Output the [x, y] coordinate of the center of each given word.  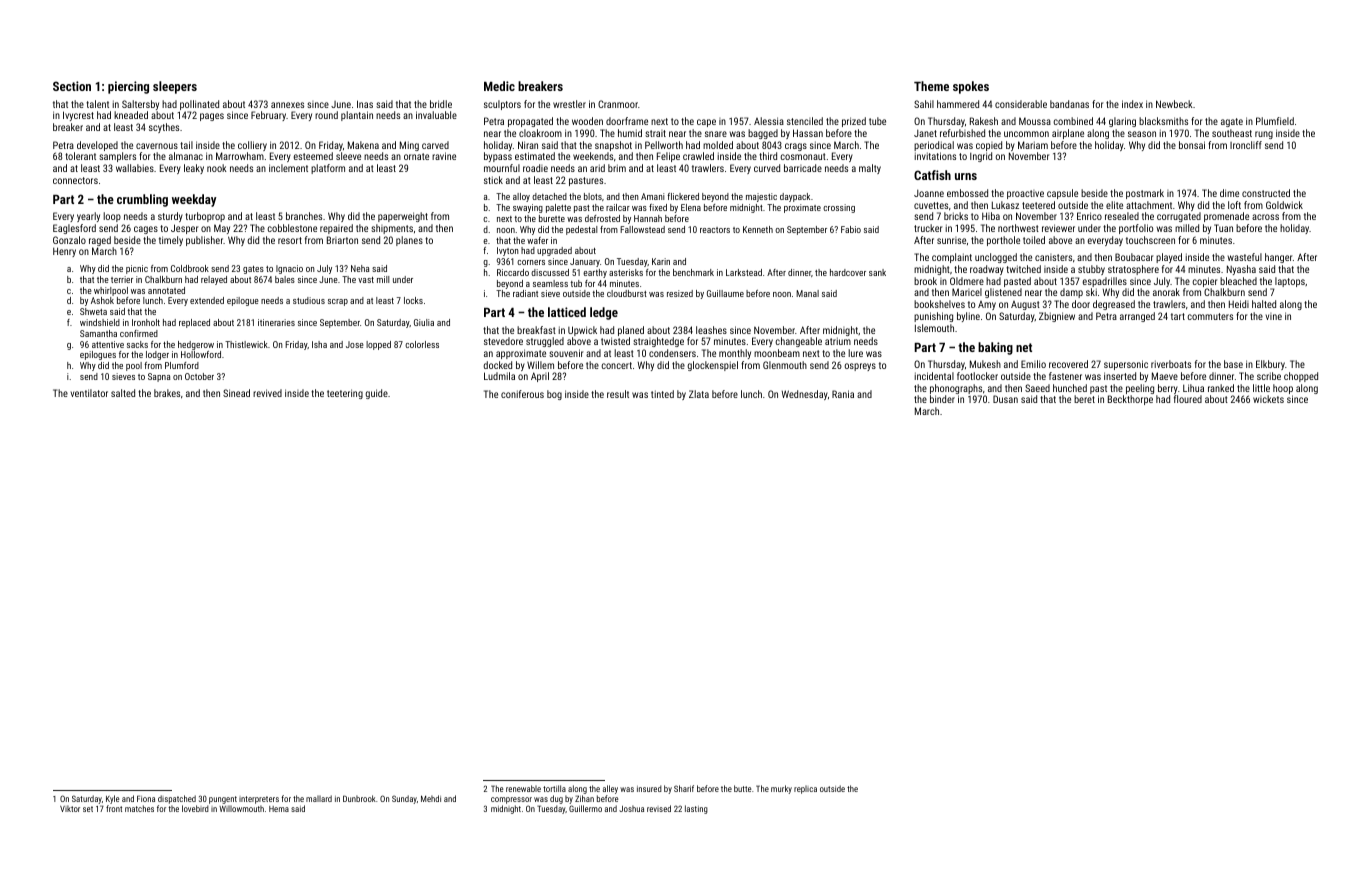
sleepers [175, 87]
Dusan [1005, 399]
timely [171, 241]
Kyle [112, 799]
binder [942, 399]
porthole [1003, 241]
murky [781, 789]
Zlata [699, 394]
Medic [499, 86]
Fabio [851, 229]
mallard [319, 798]
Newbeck [1174, 104]
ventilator [89, 393]
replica [805, 790]
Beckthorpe [1130, 400]
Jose [355, 344]
